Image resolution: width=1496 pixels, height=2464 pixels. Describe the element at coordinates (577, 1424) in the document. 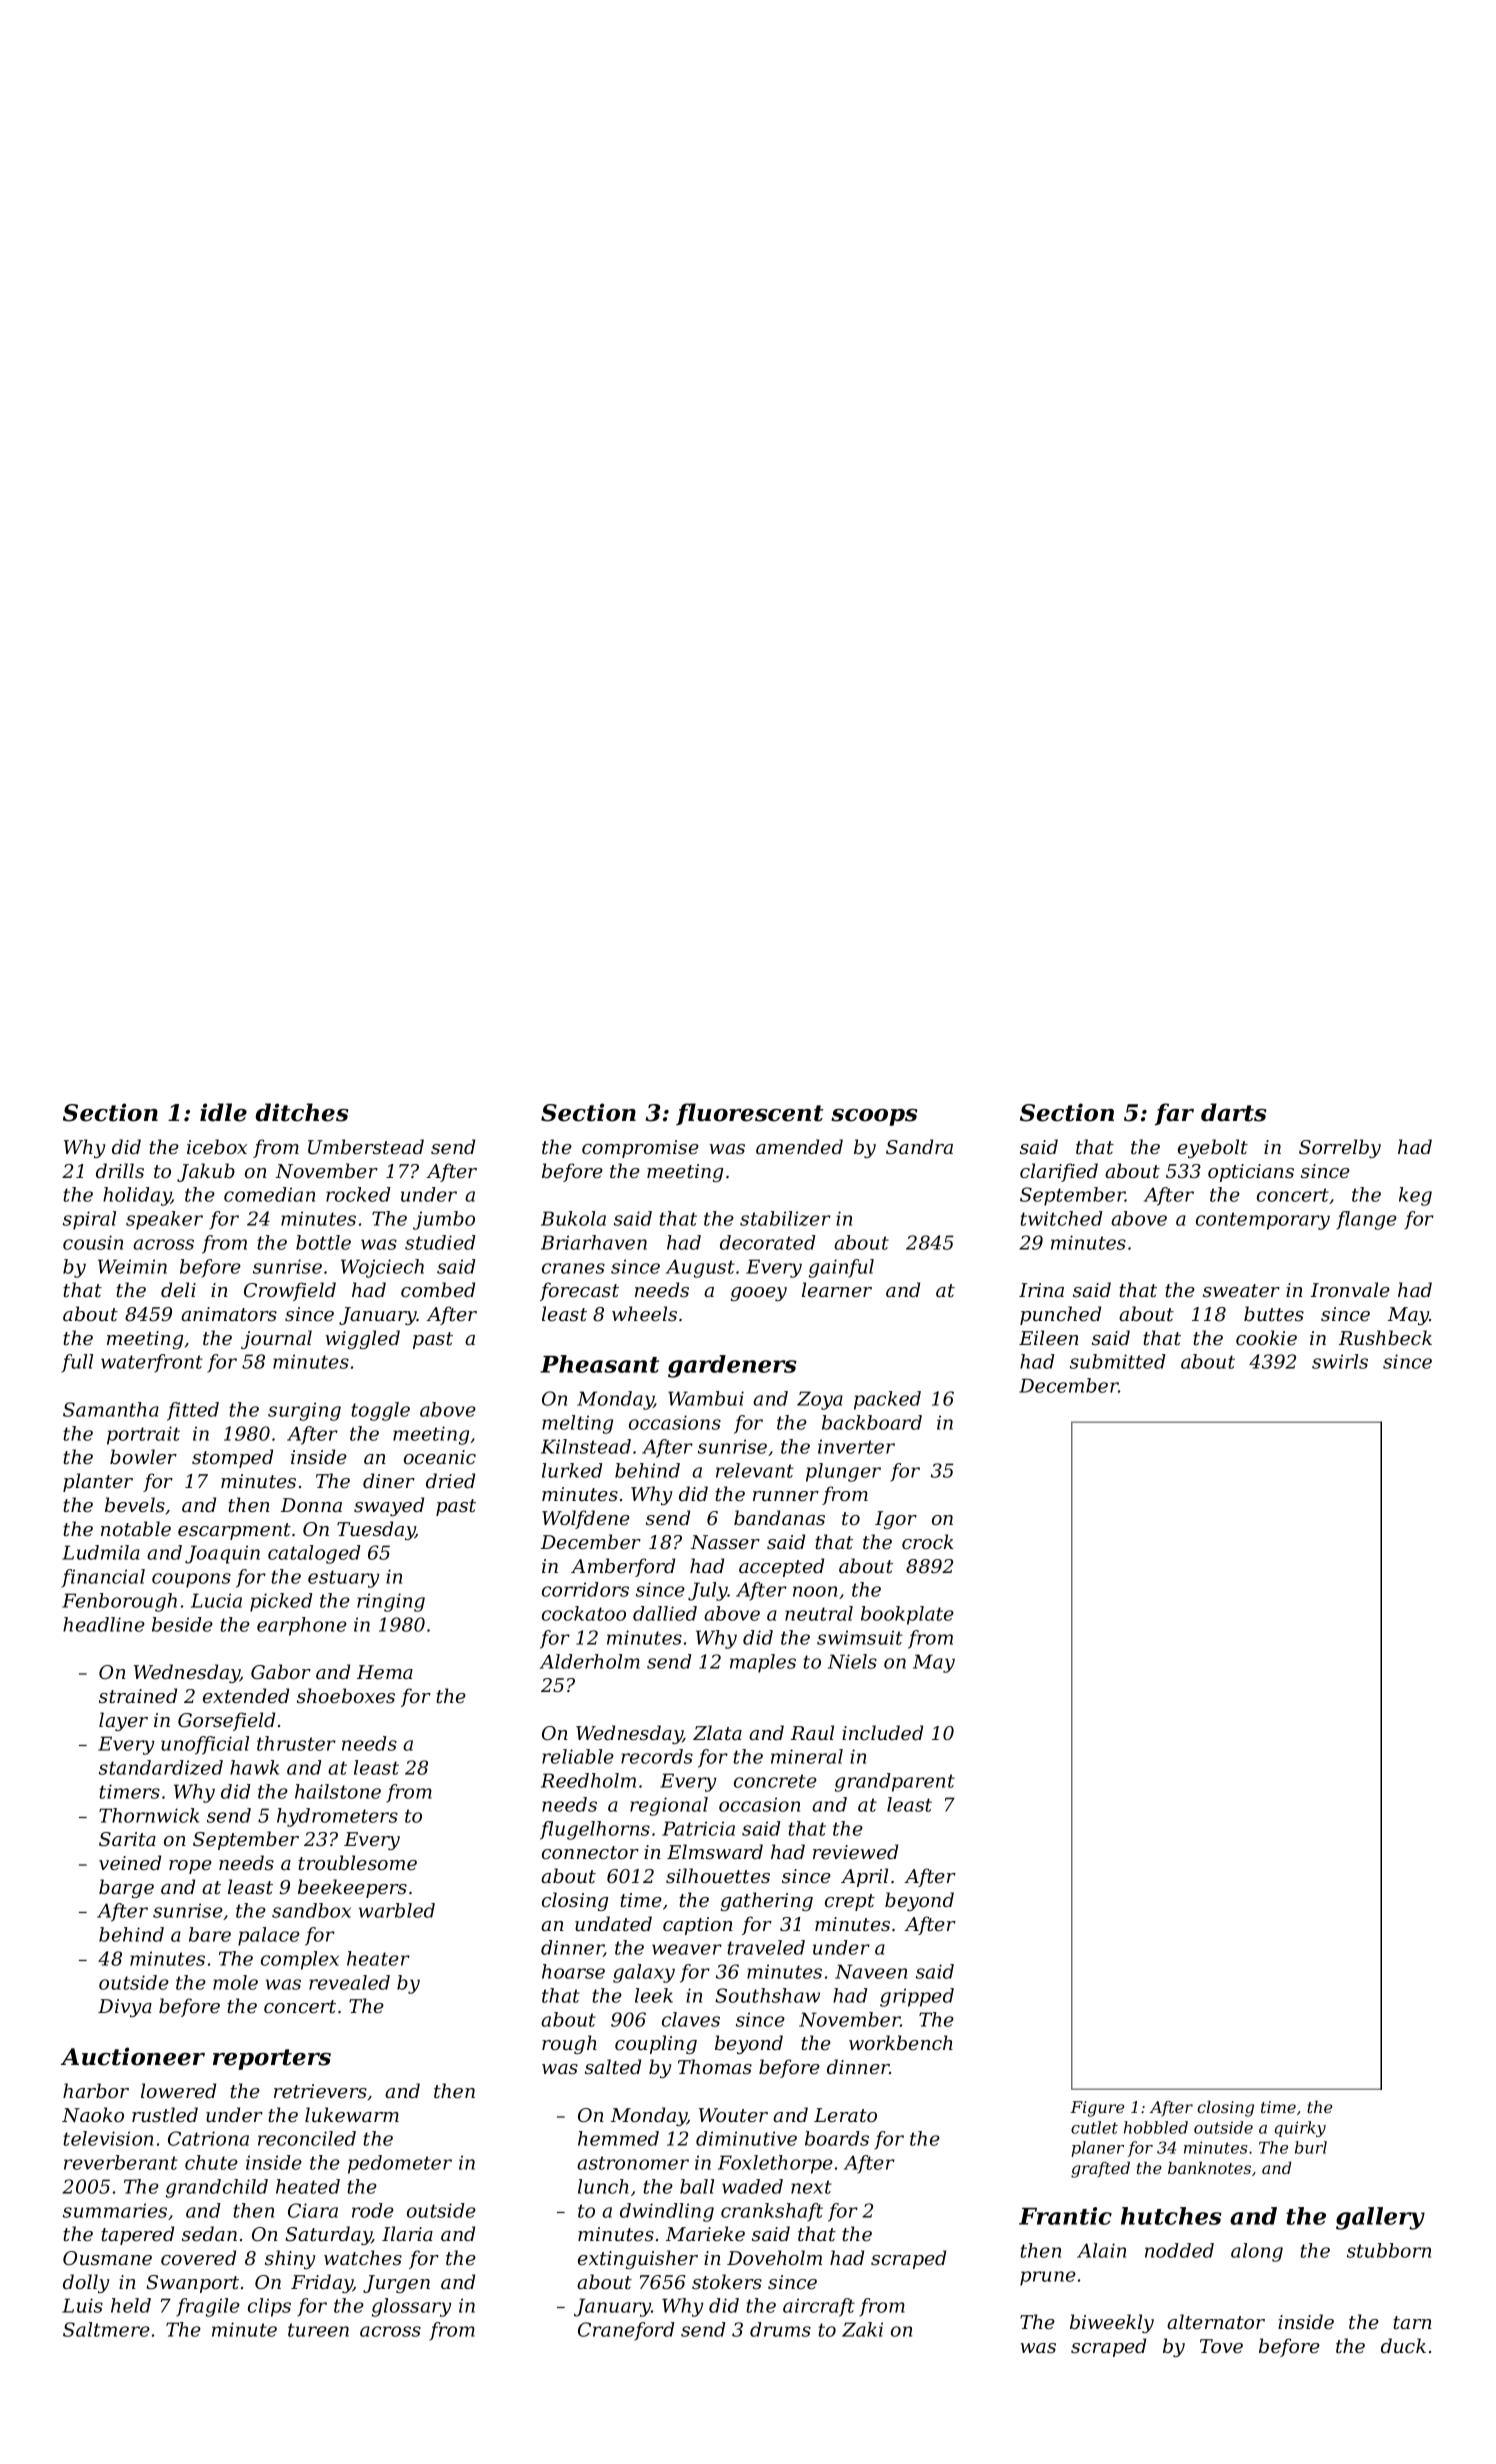

I see `melting` at that location.
